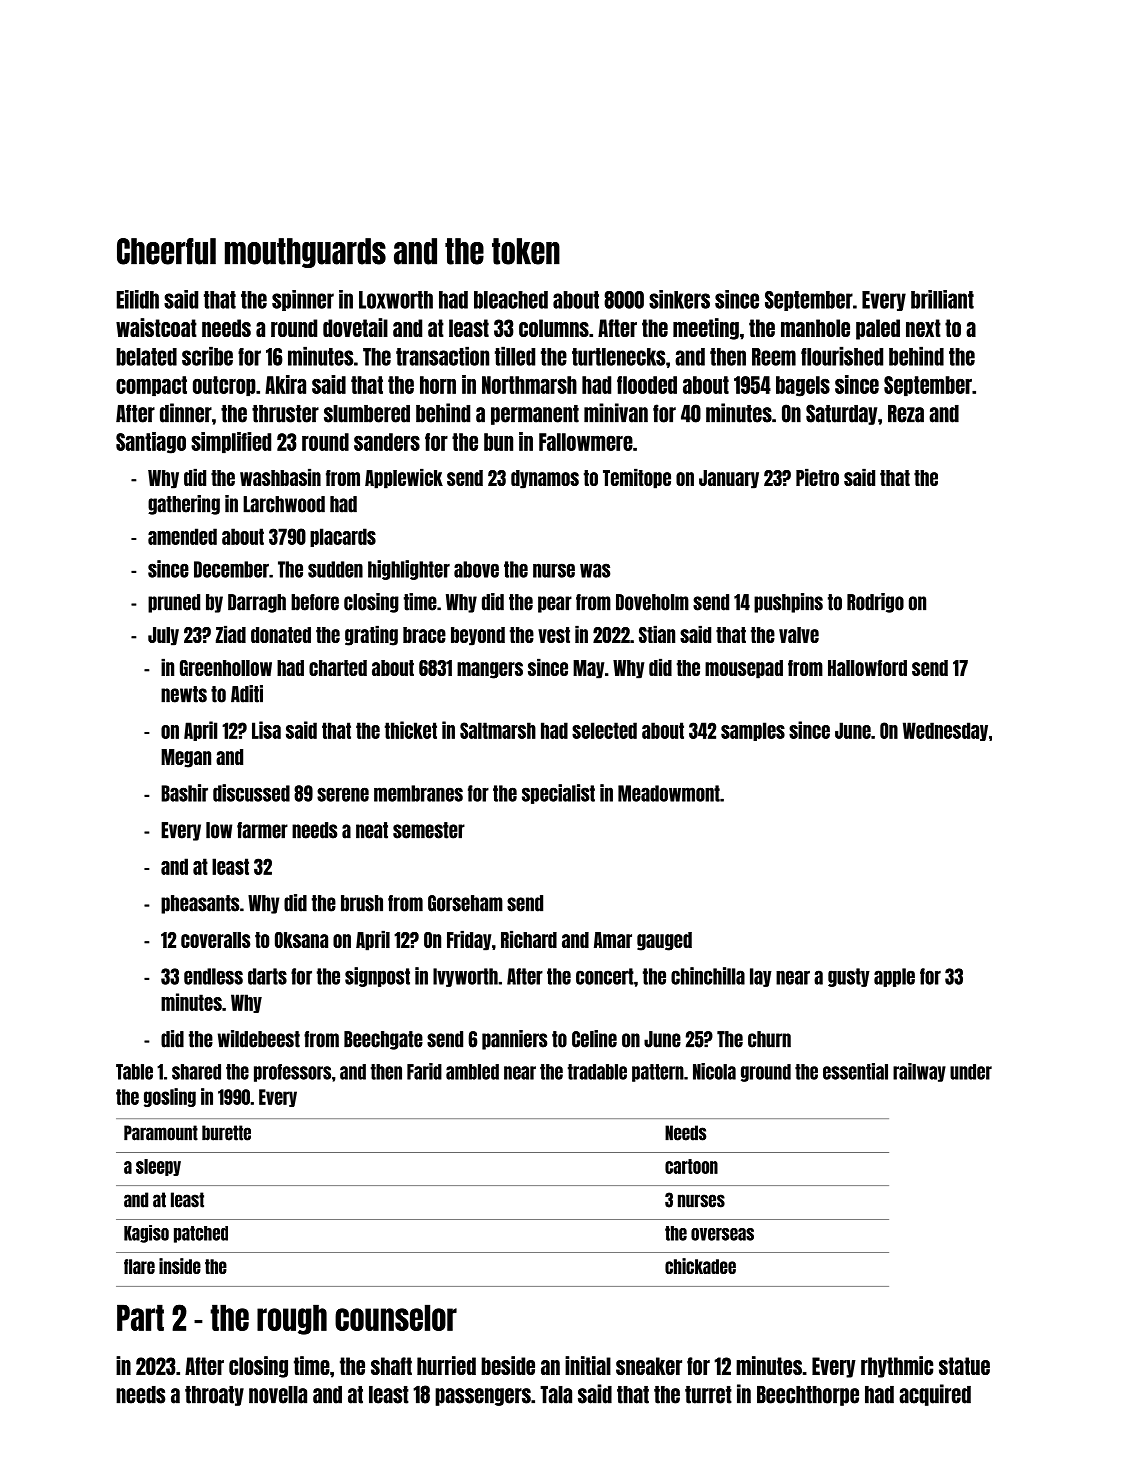 The width and height of the screenshot is (1130, 1462). What do you see at coordinates (923, 328) in the screenshot?
I see `next` at bounding box center [923, 328].
